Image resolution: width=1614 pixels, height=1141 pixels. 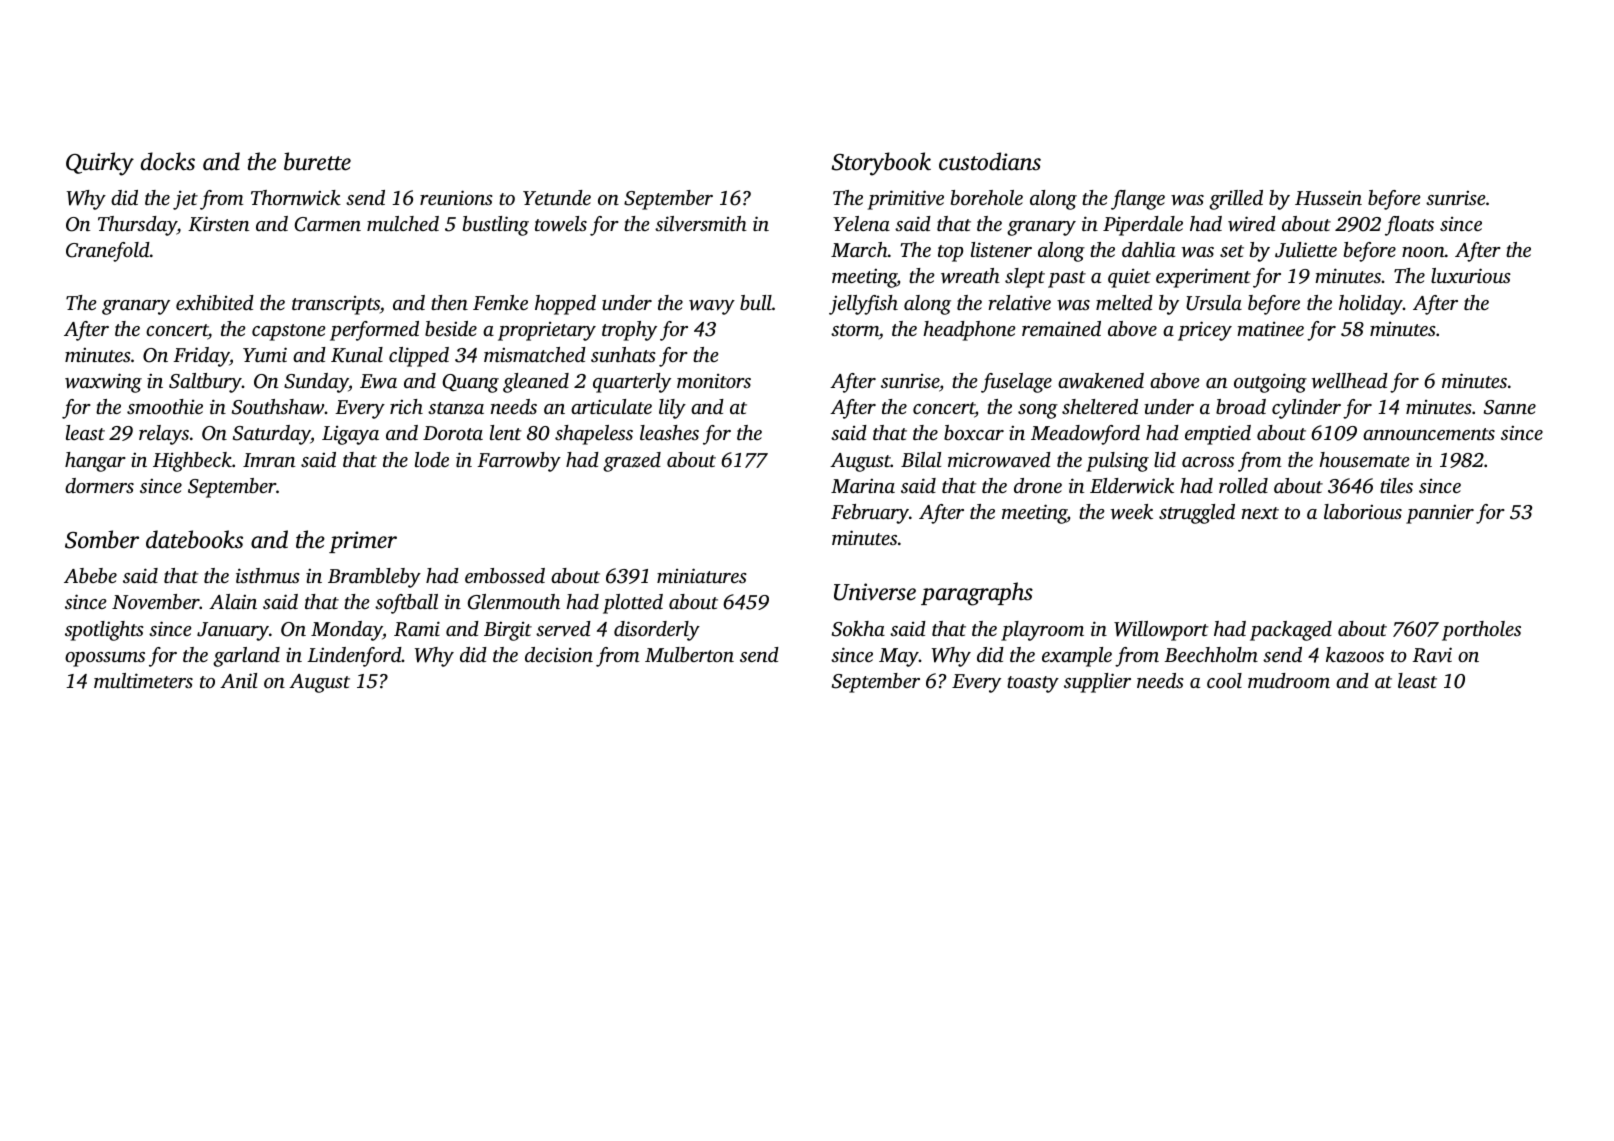 I want to click on Highbeck, so click(x=192, y=462).
